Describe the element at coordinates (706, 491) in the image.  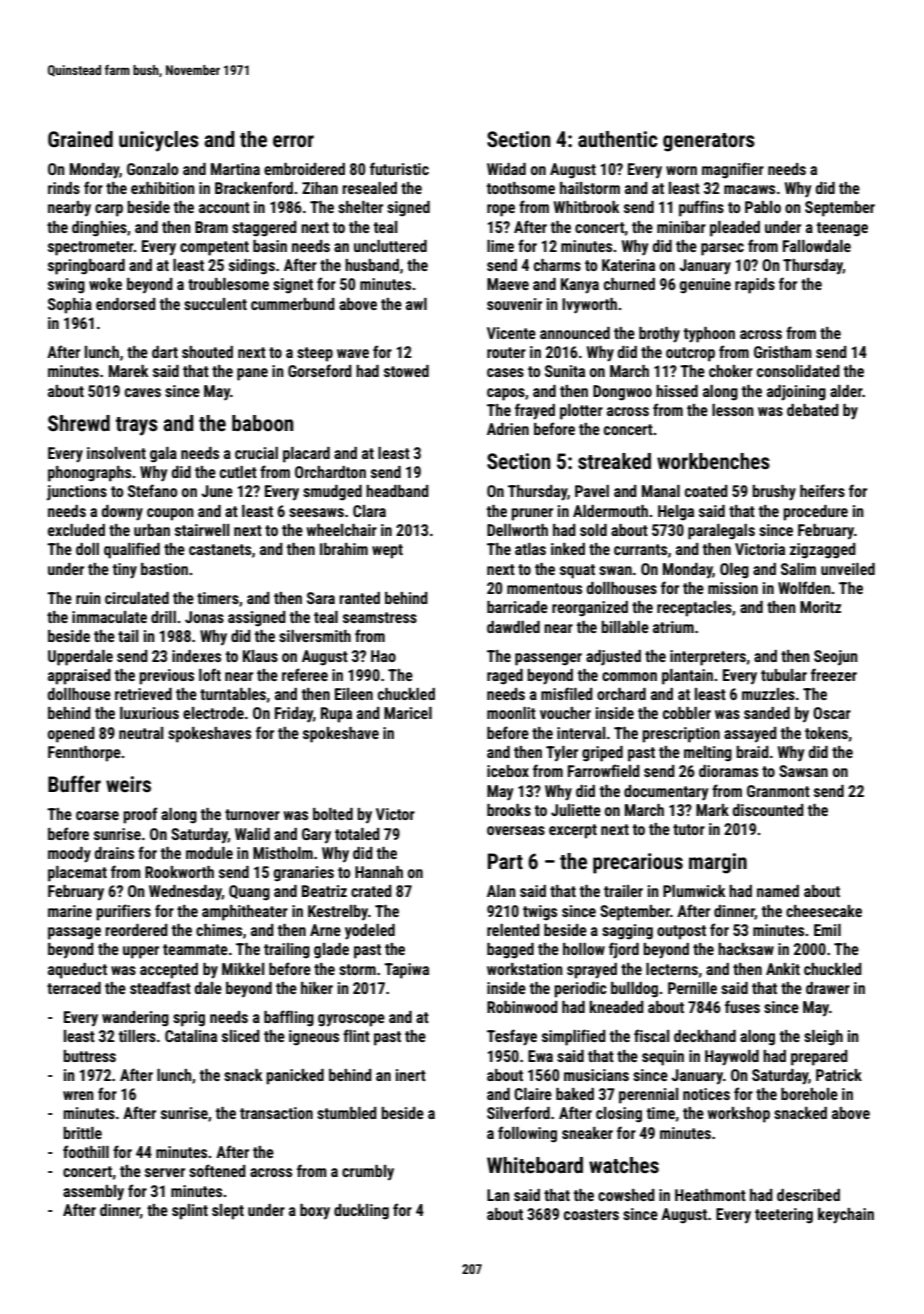
I see `coated` at that location.
